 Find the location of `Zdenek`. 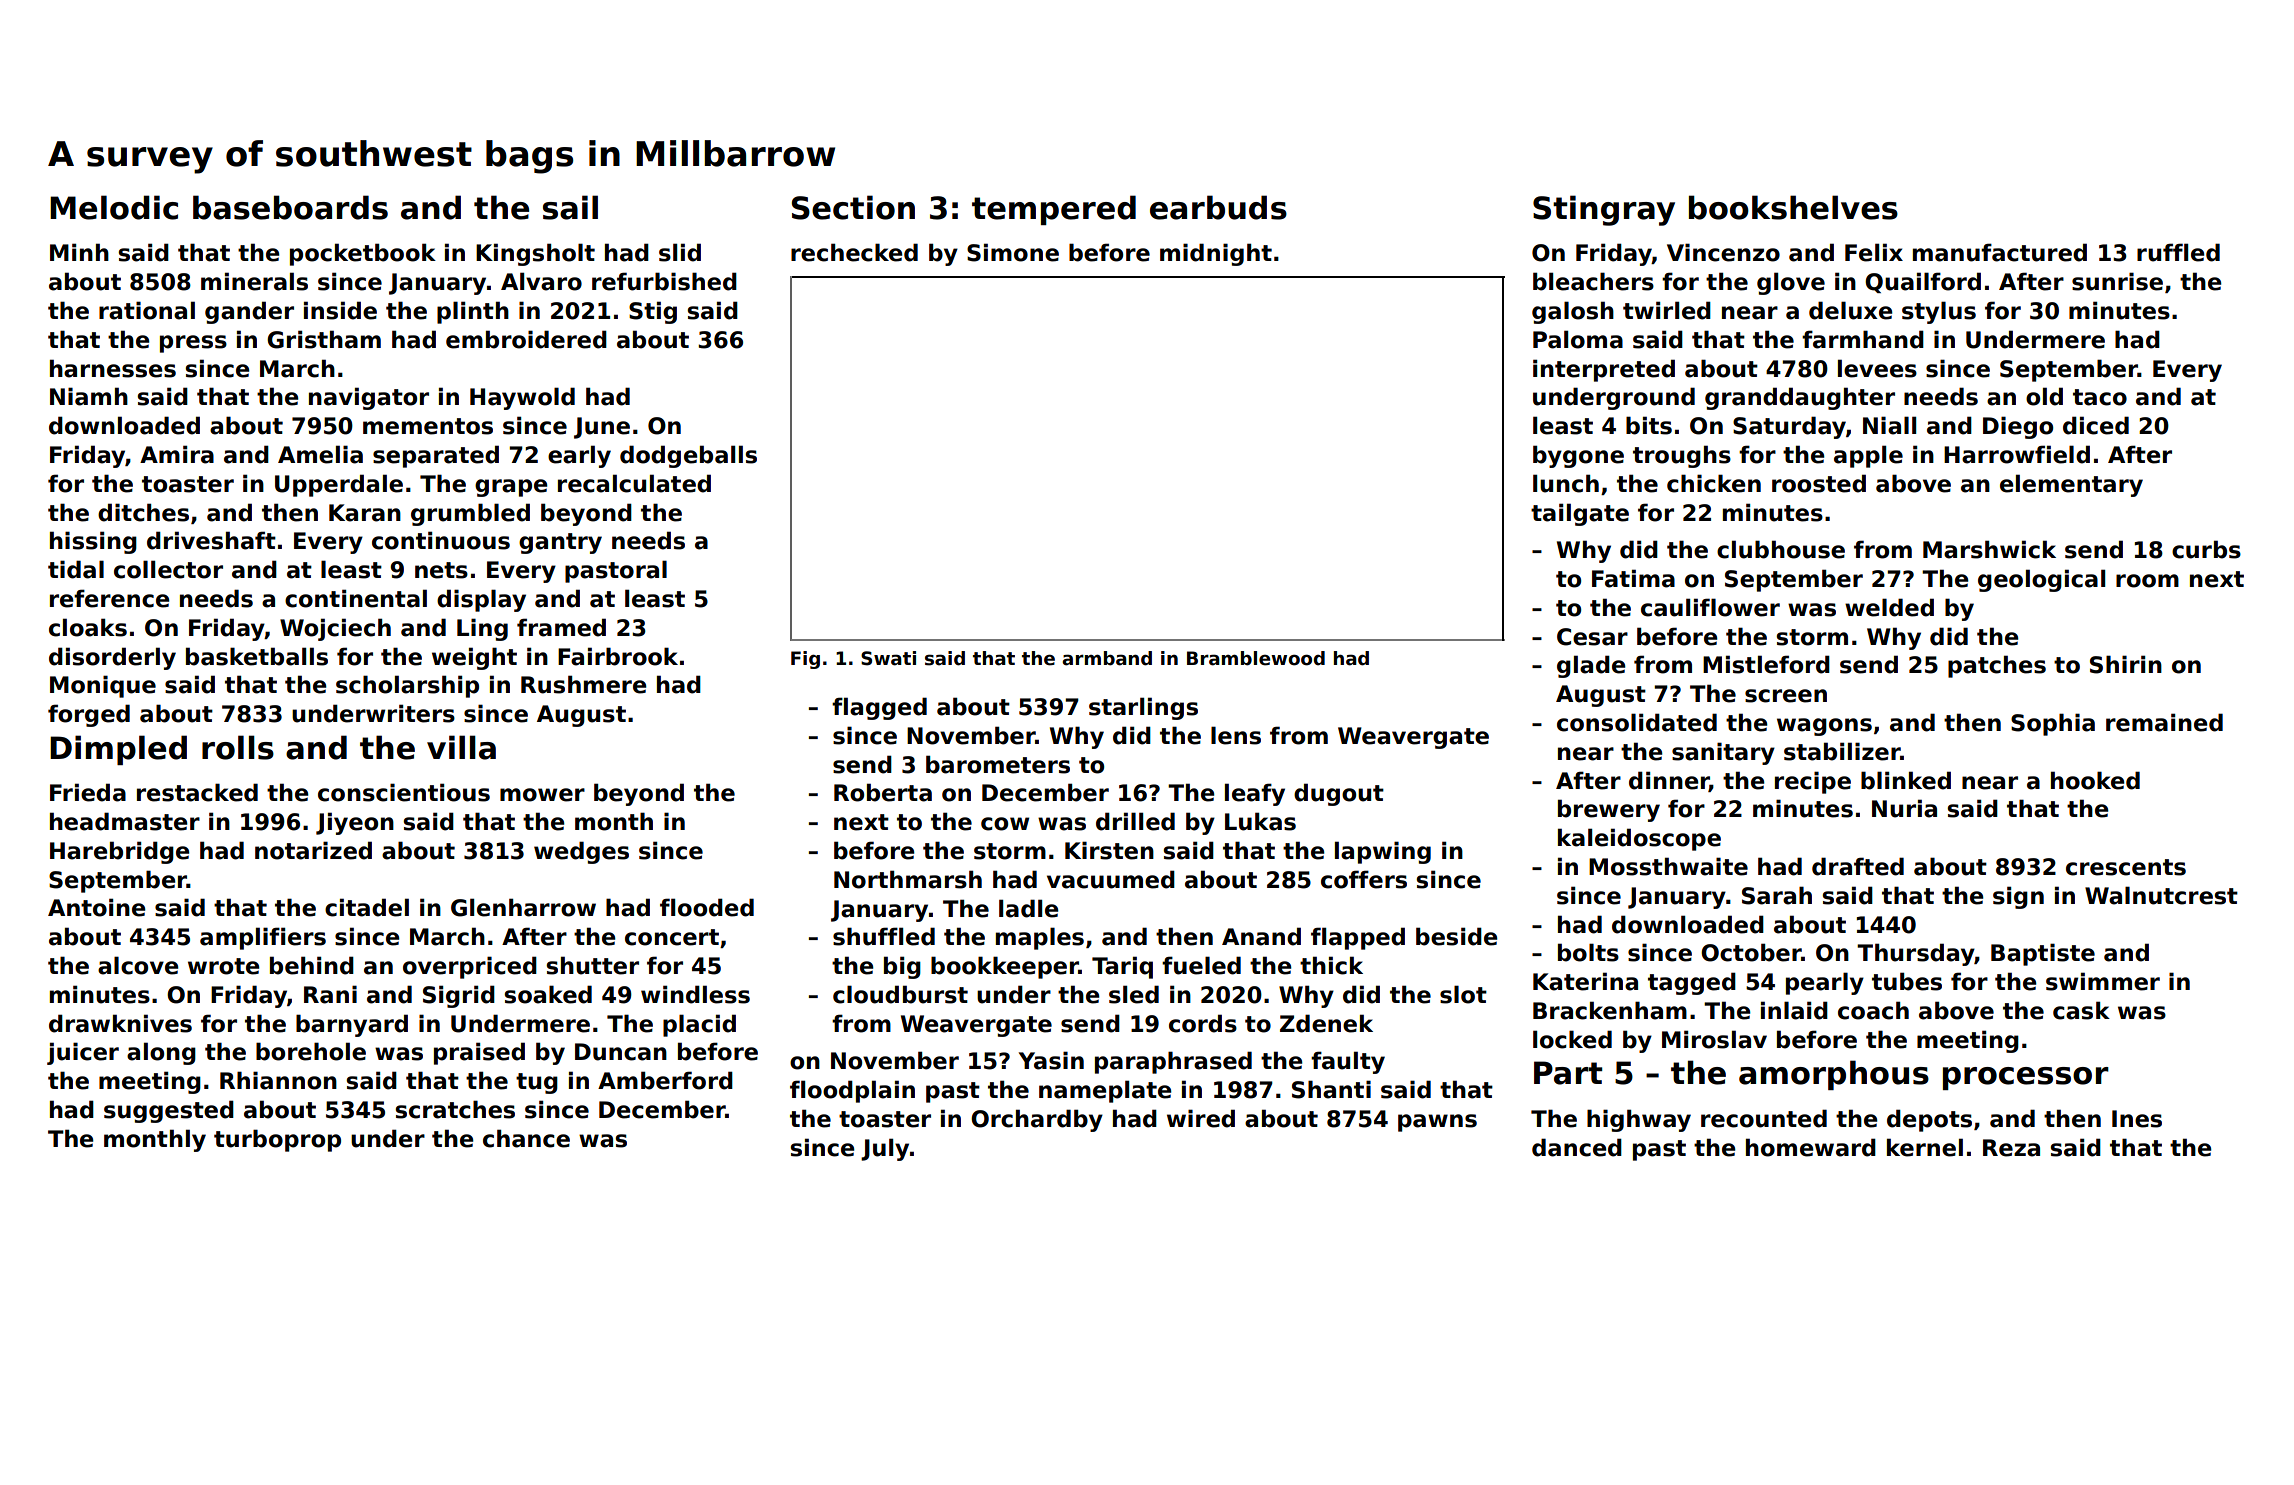

Zdenek is located at coordinates (1326, 1023).
